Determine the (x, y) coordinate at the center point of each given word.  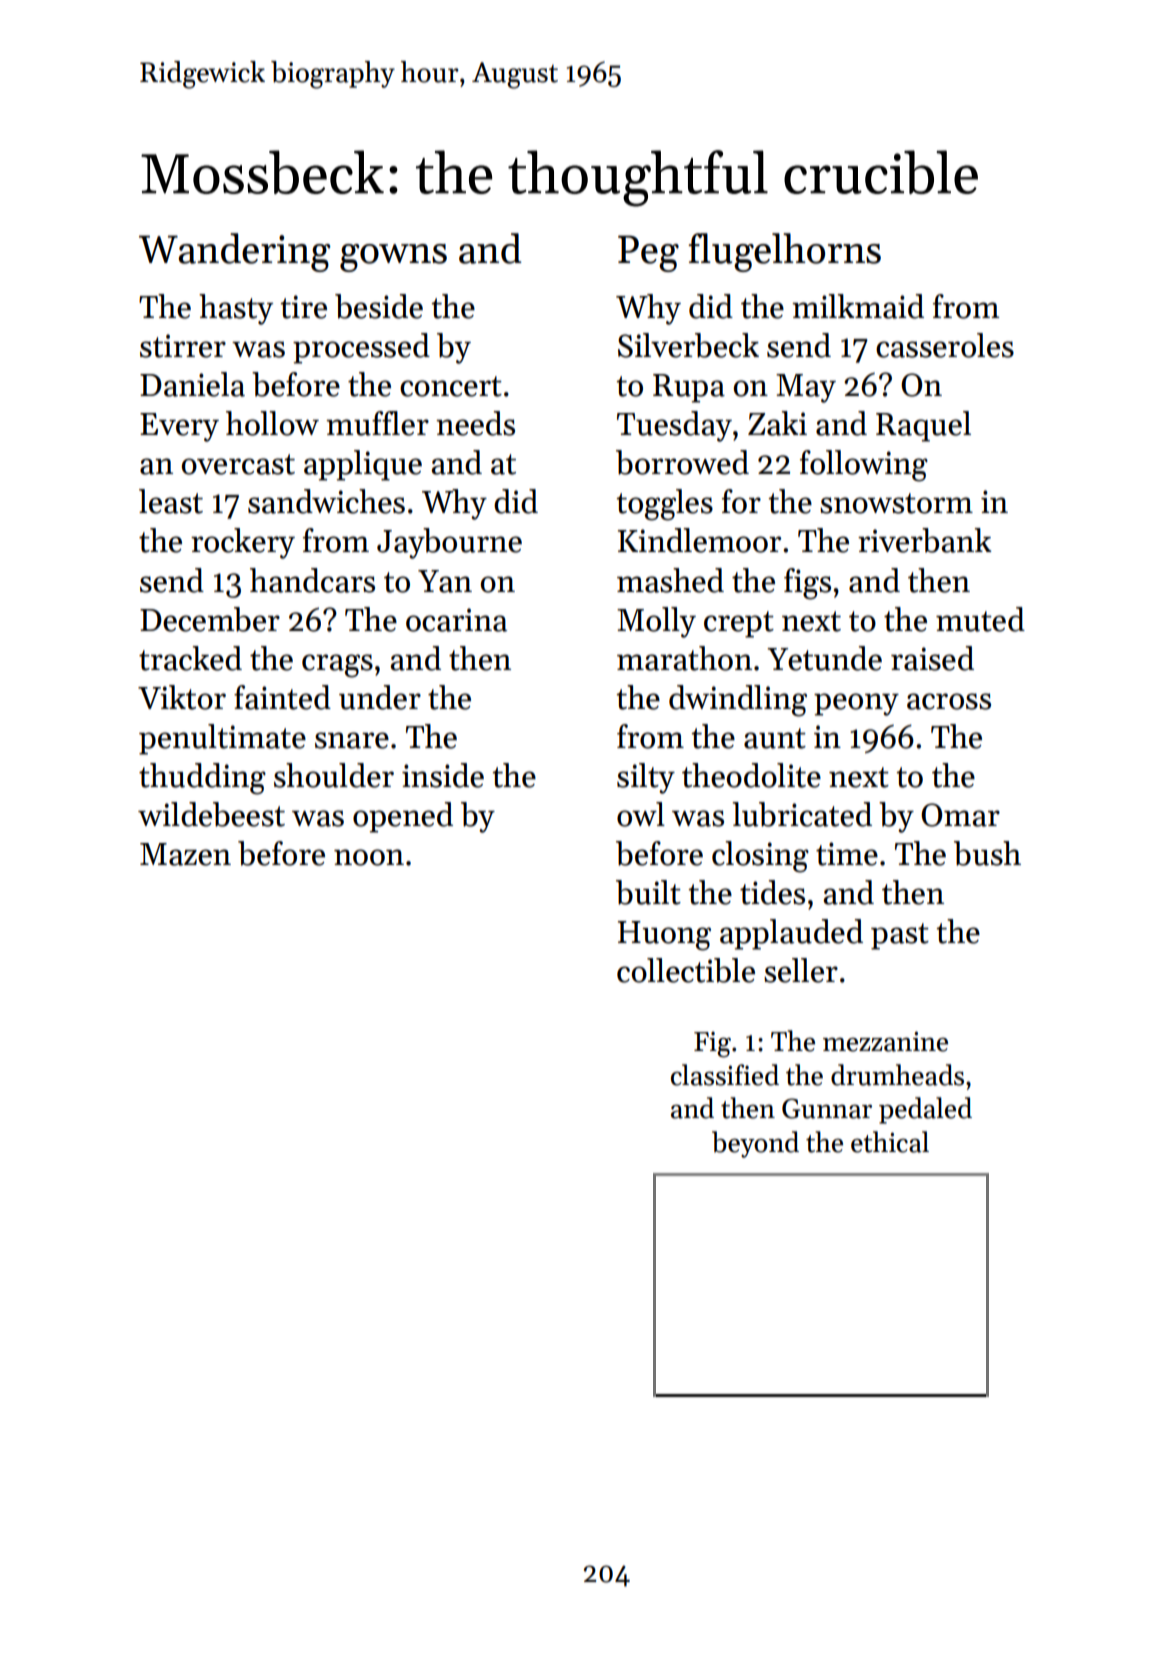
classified (725, 1075)
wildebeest (211, 814)
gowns (393, 258)
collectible (686, 970)
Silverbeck (688, 345)
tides (772, 892)
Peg (648, 253)
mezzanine (885, 1041)
